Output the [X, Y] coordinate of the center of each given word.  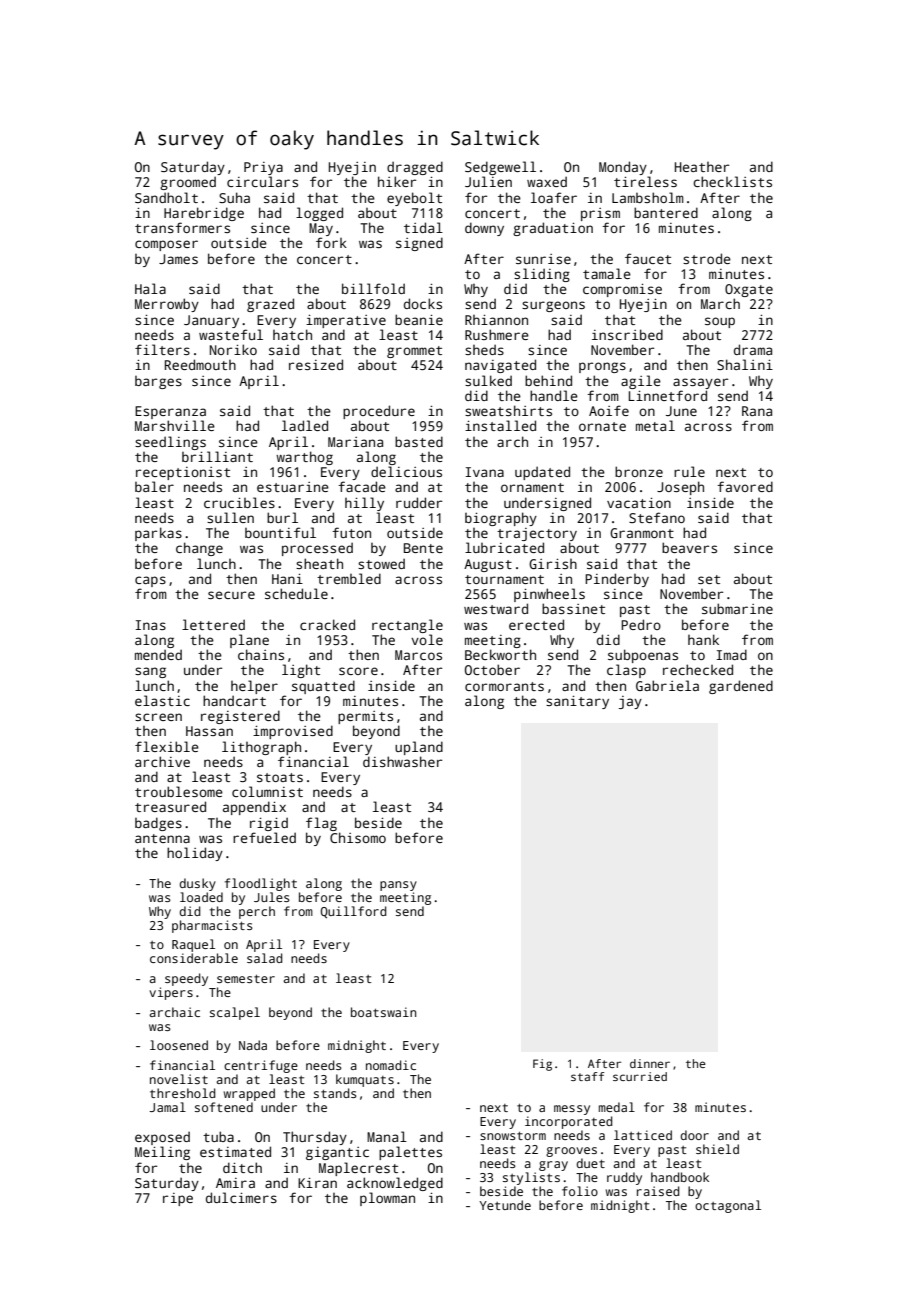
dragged [415, 168]
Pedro [641, 624]
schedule [296, 593]
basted [419, 441]
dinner [650, 1063]
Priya [263, 168]
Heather [702, 167]
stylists [531, 1178]
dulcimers [241, 1197]
